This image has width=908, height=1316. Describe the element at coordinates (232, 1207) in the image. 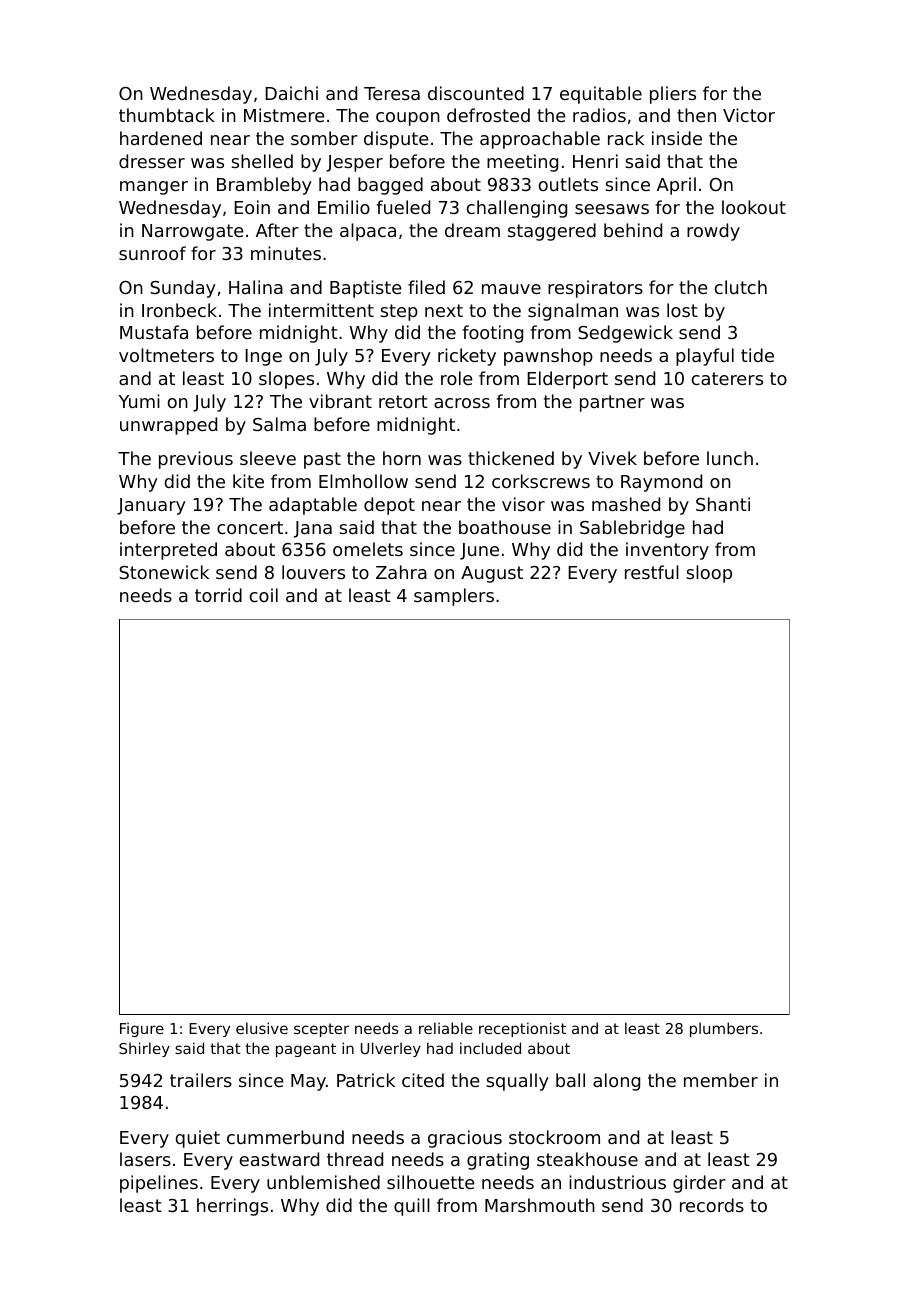

I see `herrings` at that location.
